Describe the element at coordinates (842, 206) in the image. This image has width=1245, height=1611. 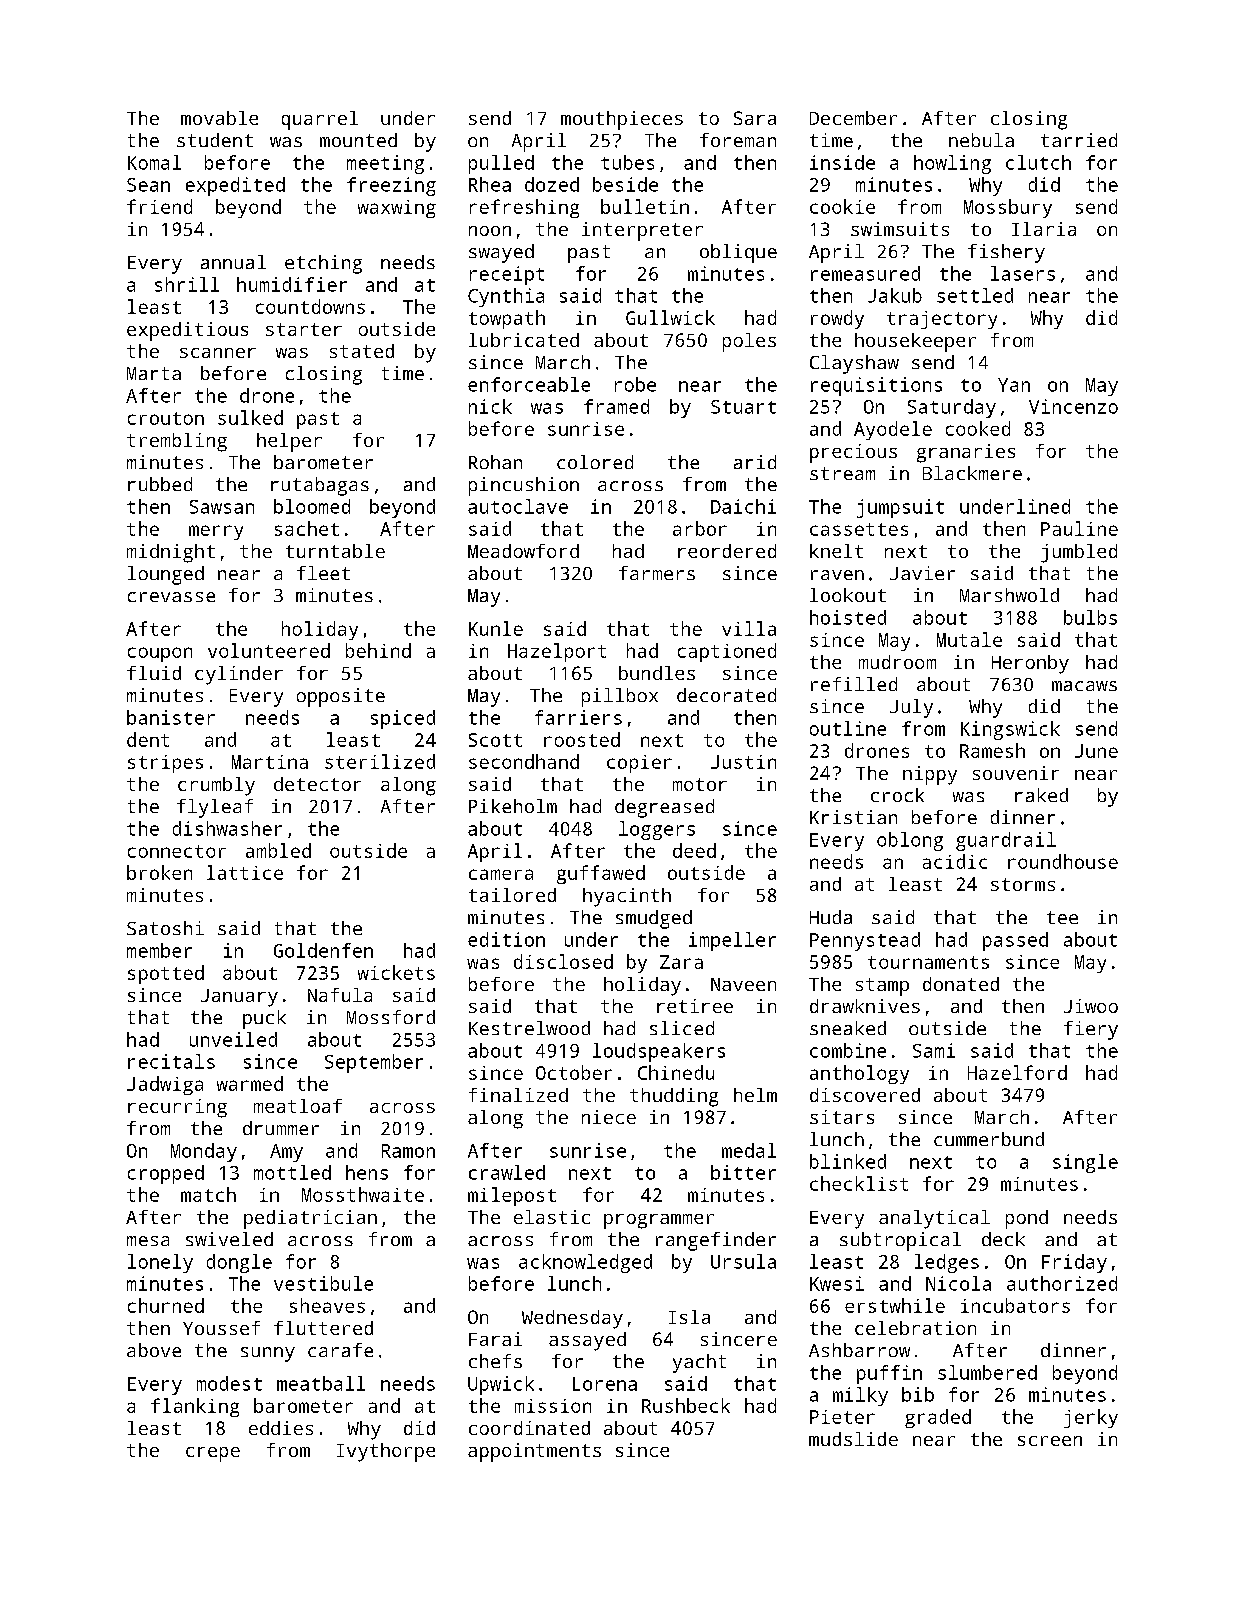
I see `cookie` at that location.
